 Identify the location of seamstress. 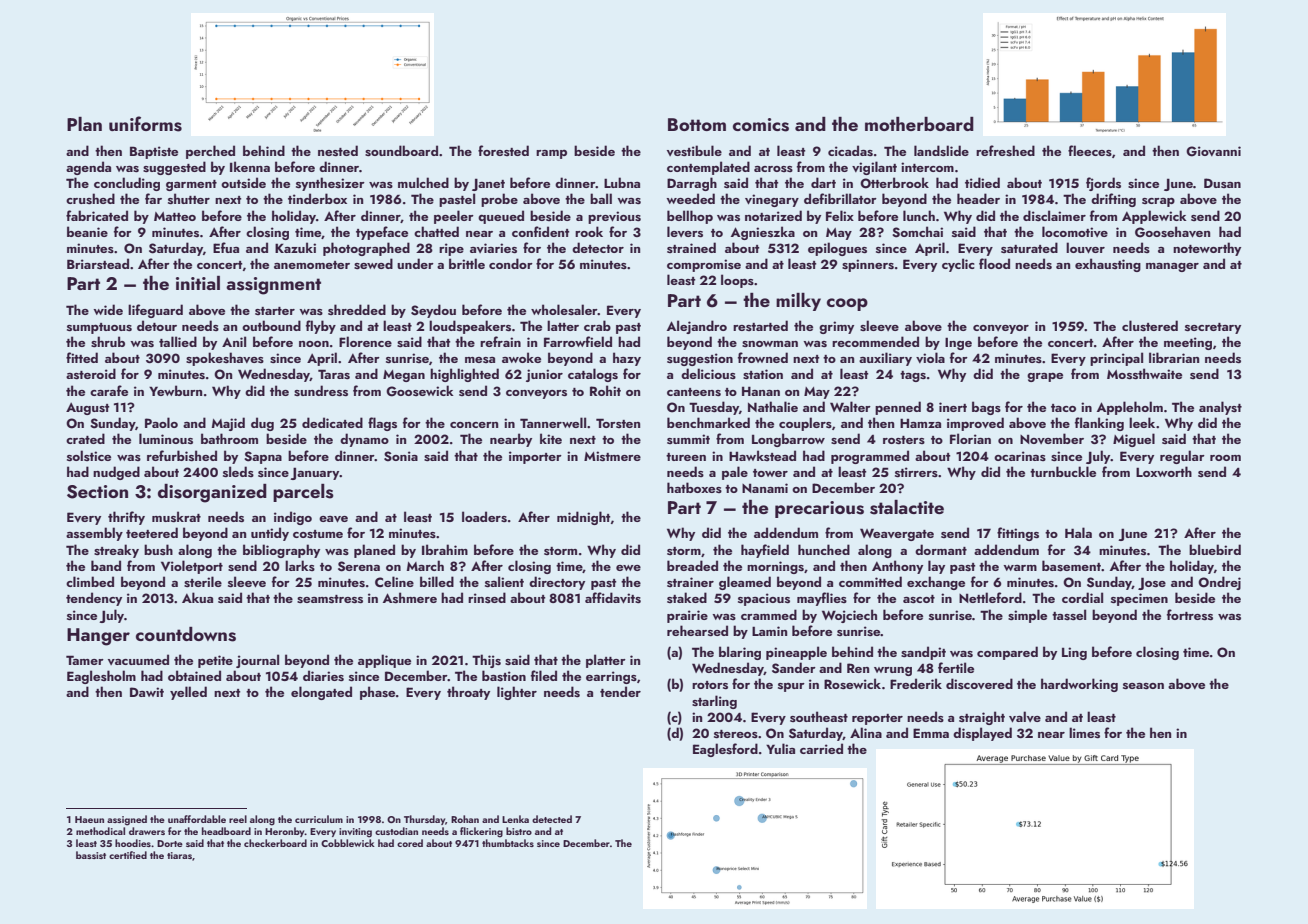
(330, 599).
